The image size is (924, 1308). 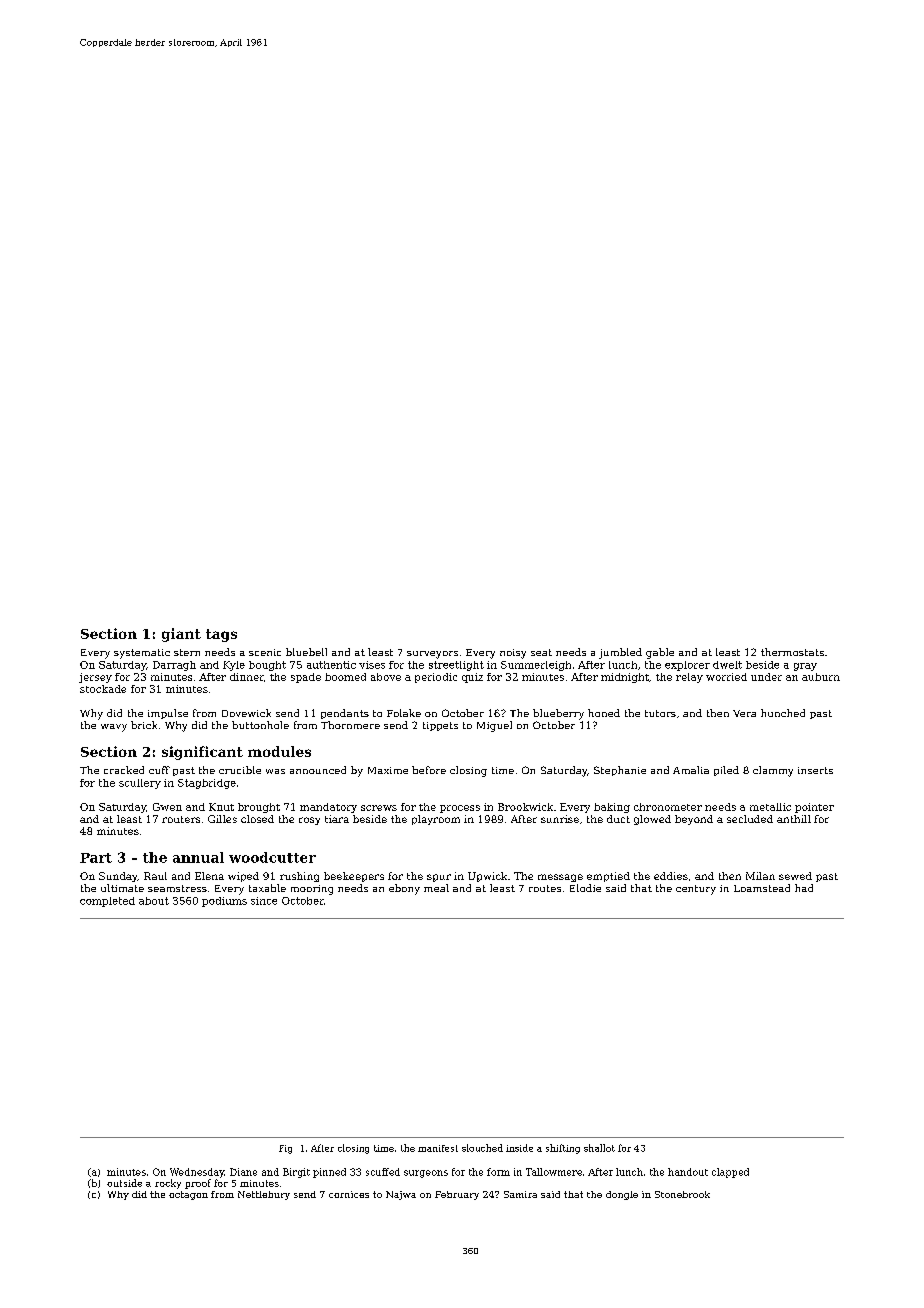 I want to click on since, so click(x=264, y=901).
